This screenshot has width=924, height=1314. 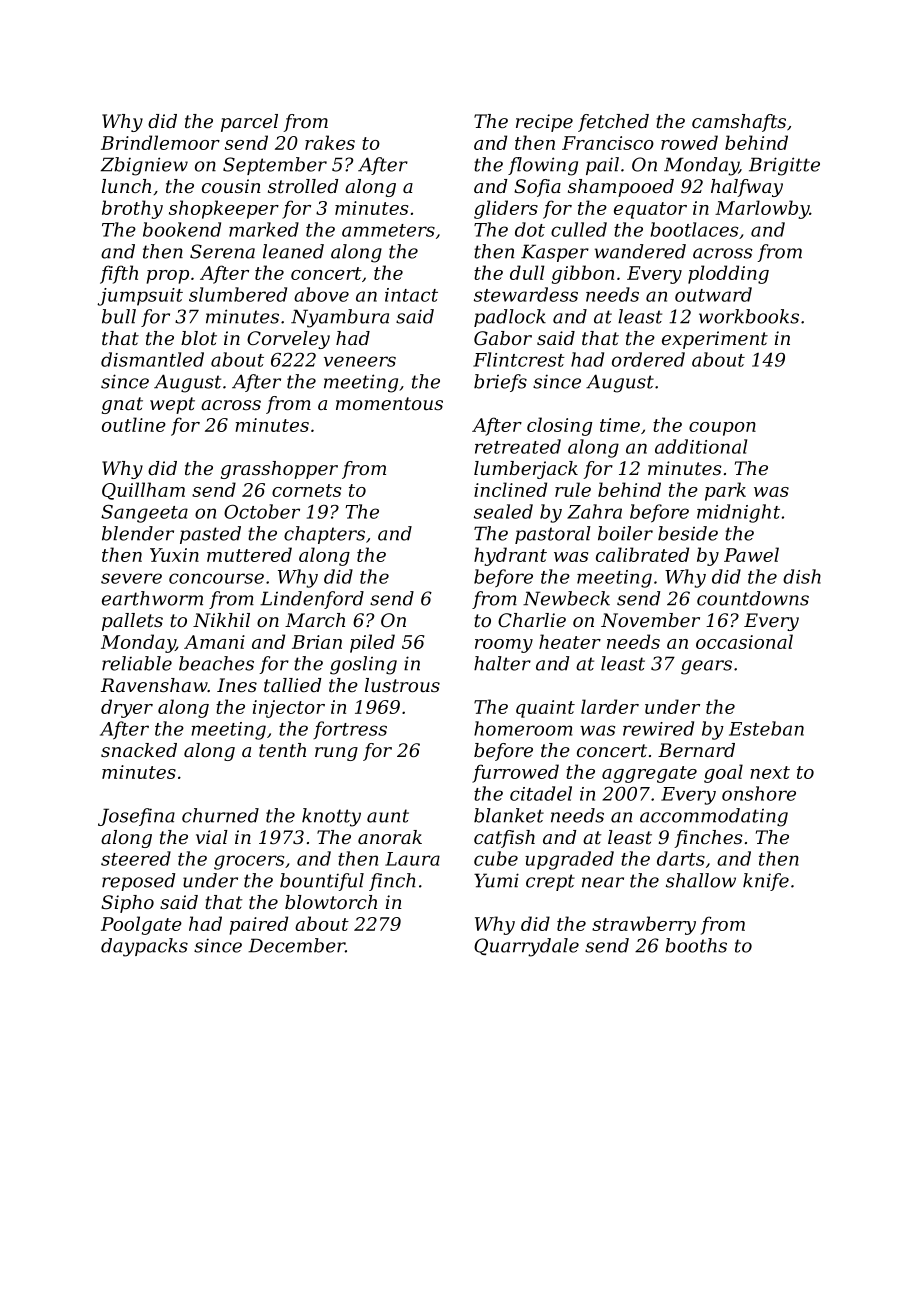 I want to click on camshafts, so click(x=739, y=123).
